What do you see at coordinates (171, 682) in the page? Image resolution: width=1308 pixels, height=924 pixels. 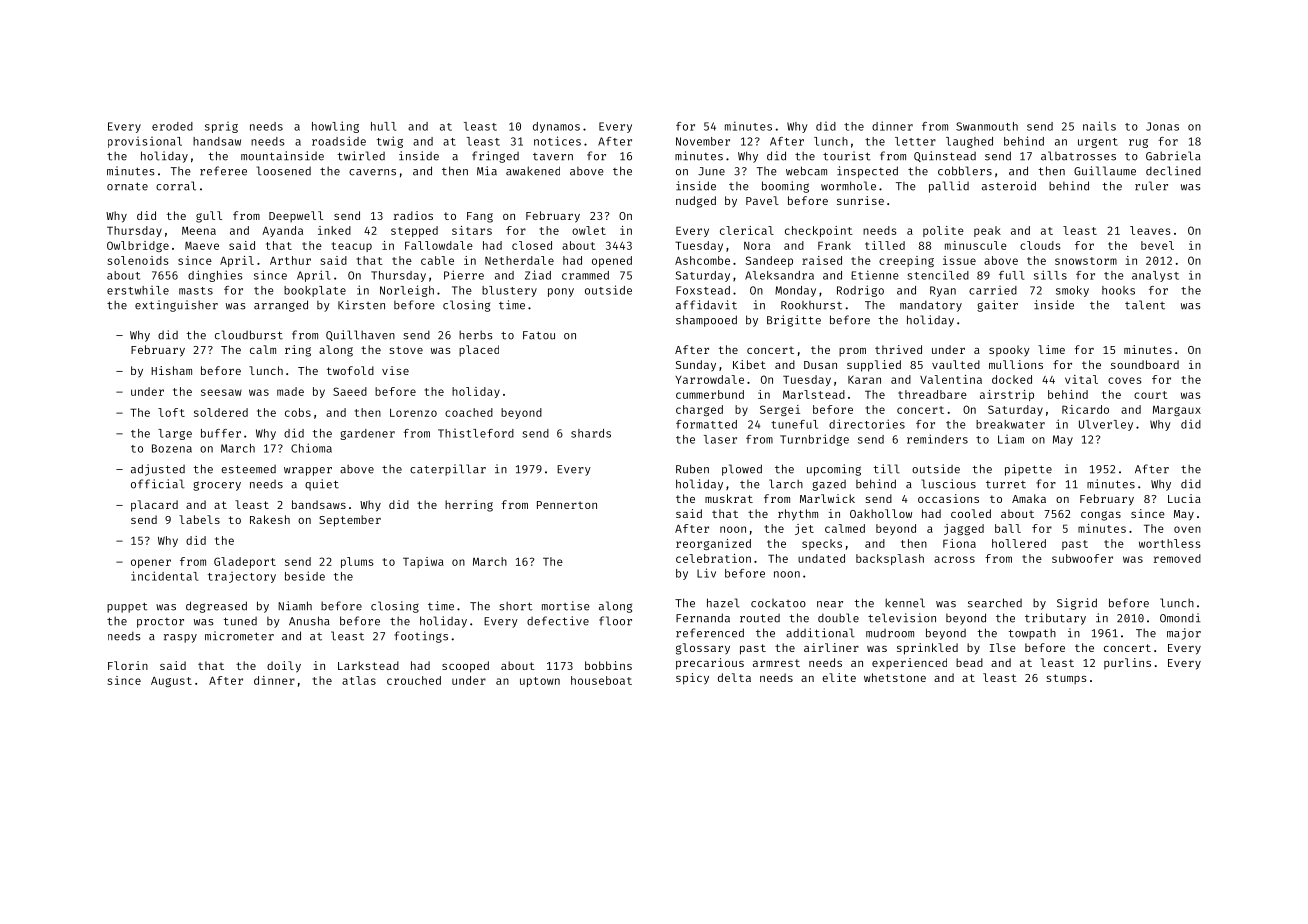 I see `August` at bounding box center [171, 682].
